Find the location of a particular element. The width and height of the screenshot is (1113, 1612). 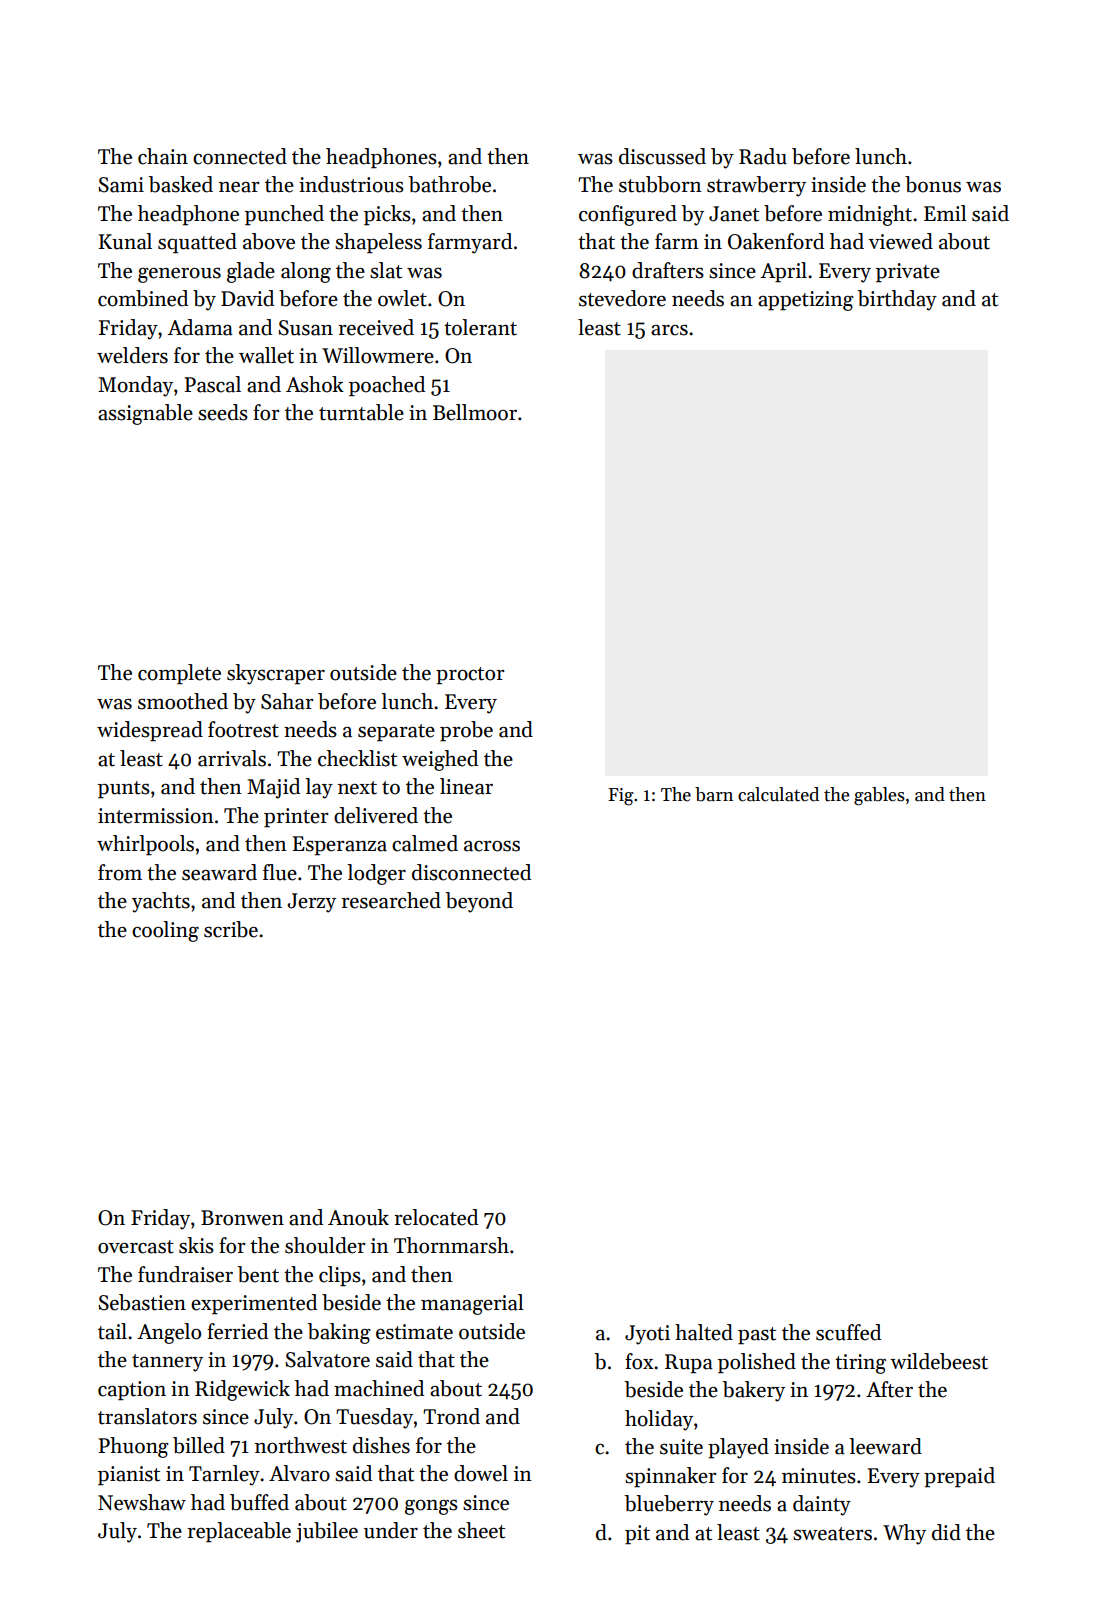

calculated is located at coordinates (778, 794).
